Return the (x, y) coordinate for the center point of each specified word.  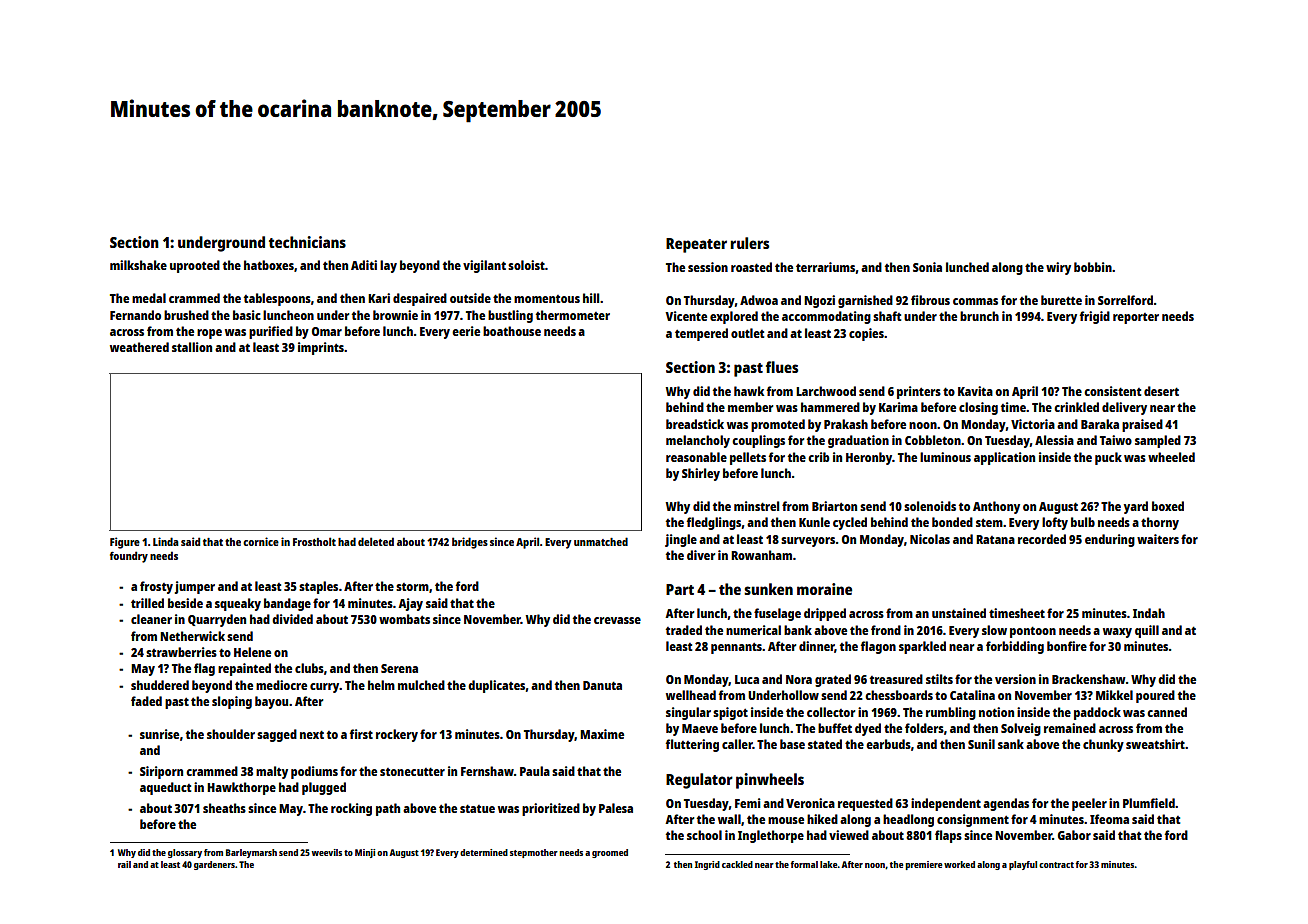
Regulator (699, 781)
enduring (1110, 540)
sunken (768, 589)
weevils (327, 852)
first (361, 734)
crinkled (1076, 407)
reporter (1136, 318)
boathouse (512, 331)
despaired (420, 299)
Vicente (686, 316)
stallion (192, 347)
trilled (147, 603)
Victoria (1033, 424)
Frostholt (314, 541)
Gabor (1074, 835)
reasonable (696, 457)
